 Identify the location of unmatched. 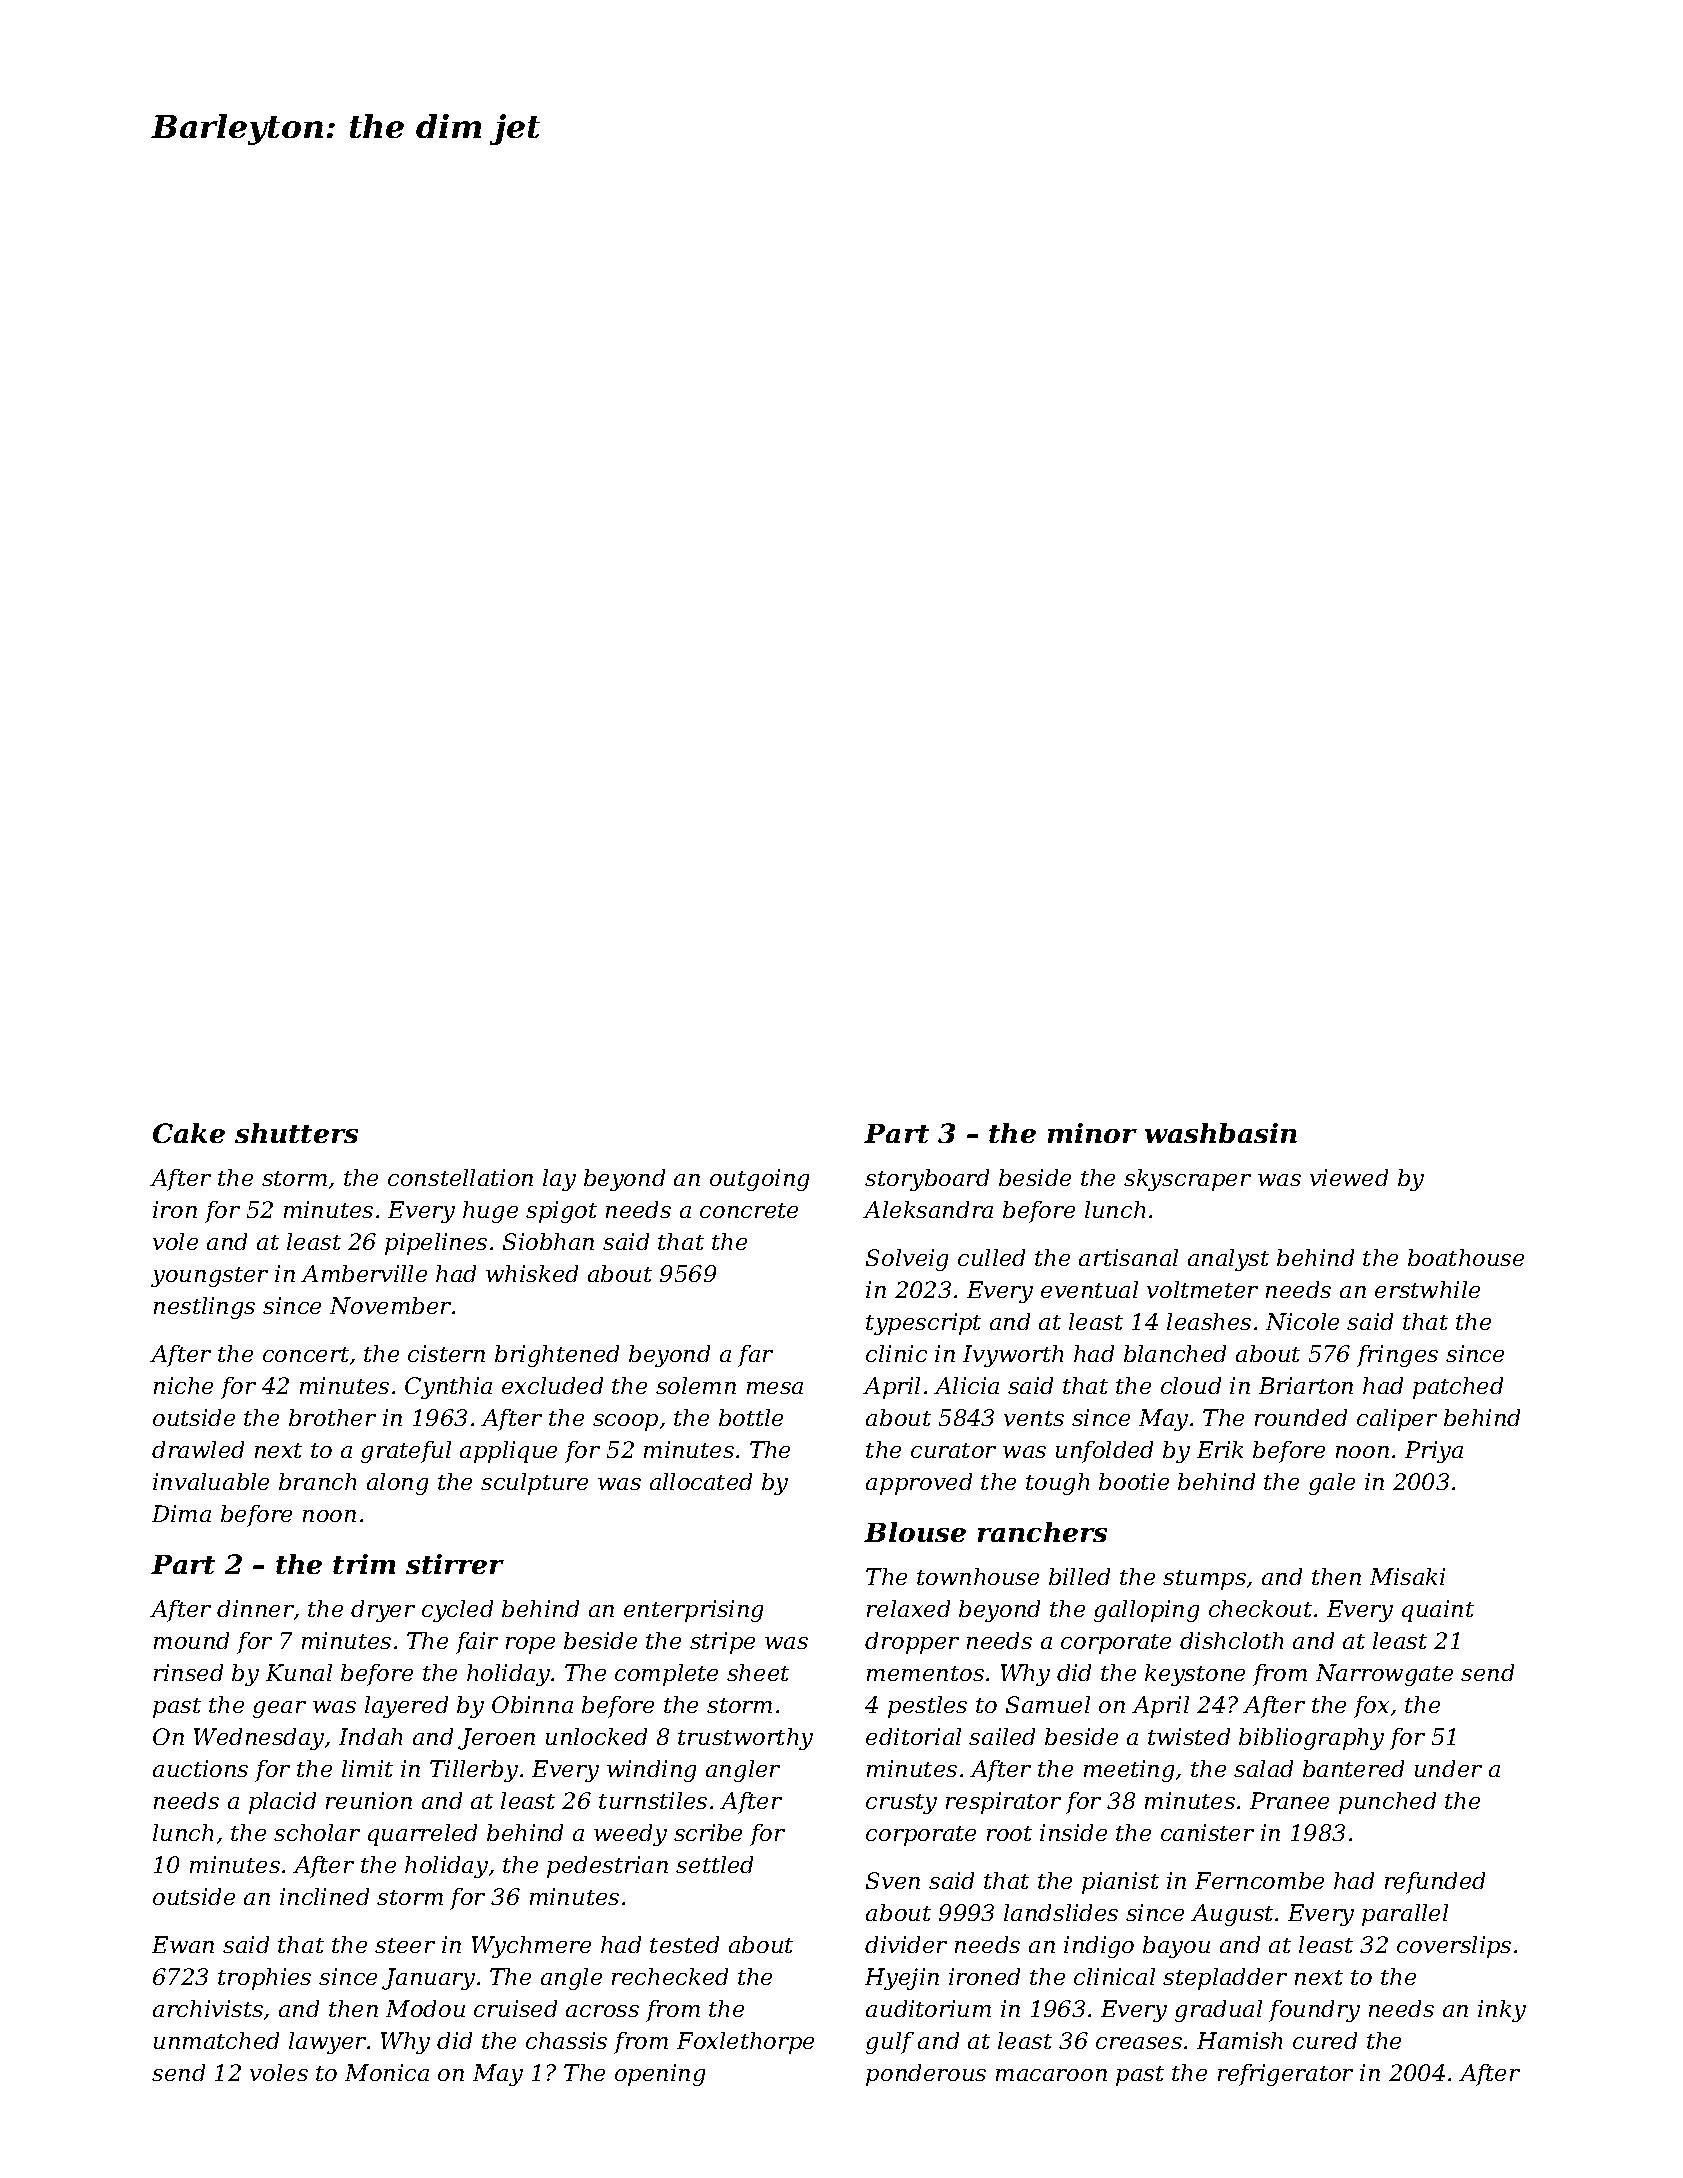
(216, 2040).
